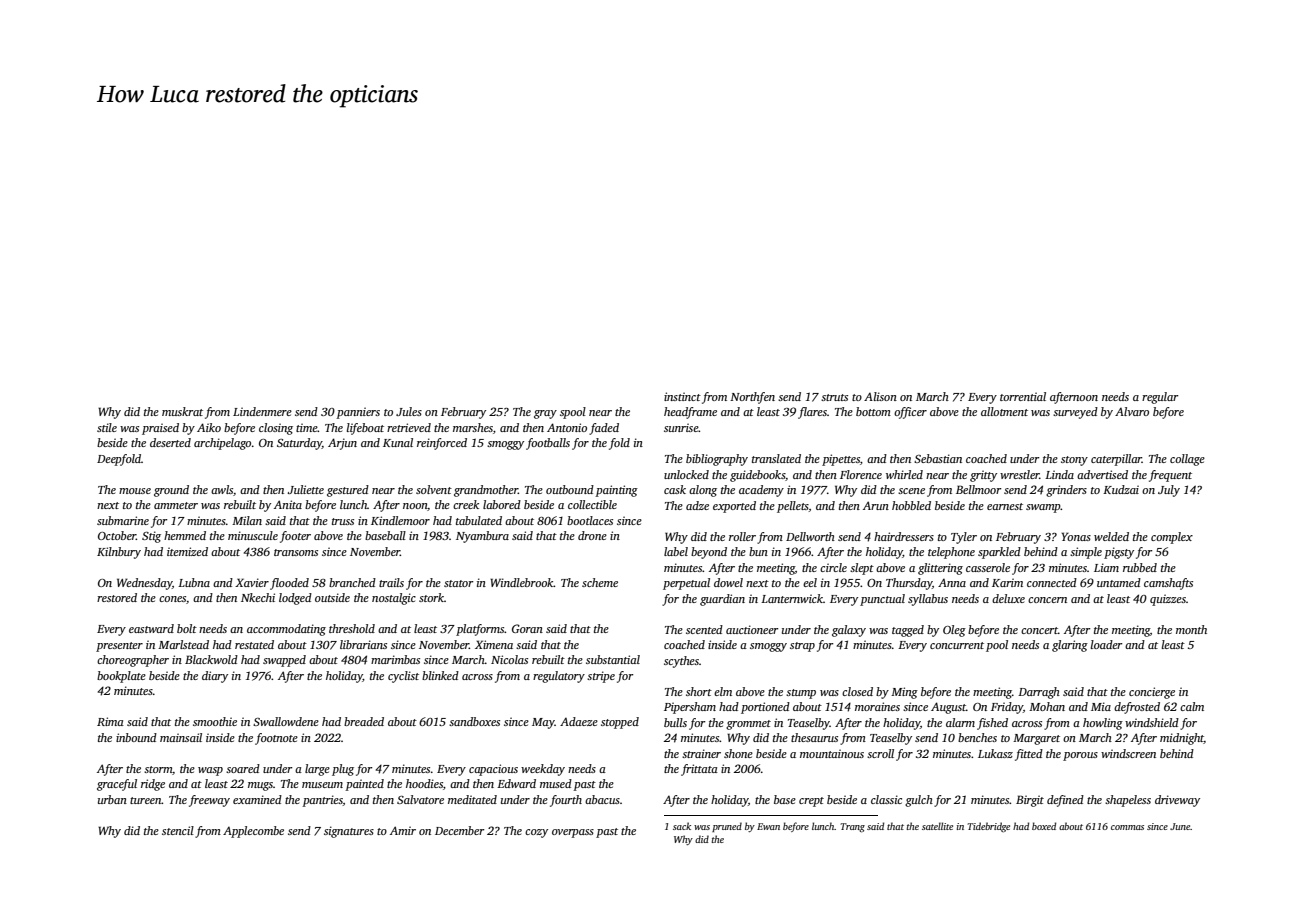 This screenshot has height=924, width=1308. Describe the element at coordinates (579, 721) in the screenshot. I see `Adaeze` at that location.
